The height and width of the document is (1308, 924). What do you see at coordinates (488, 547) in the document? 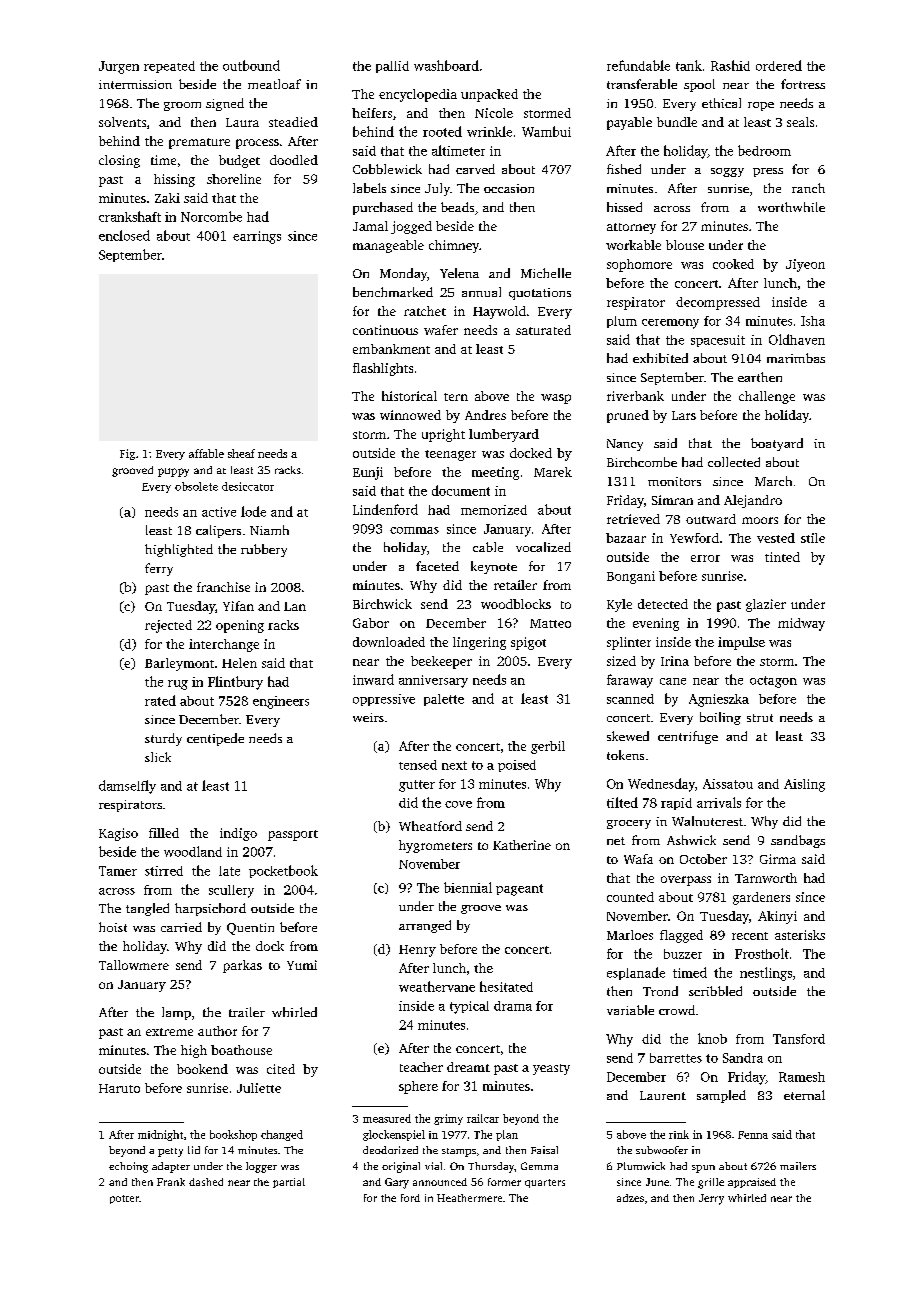
I see `cable` at bounding box center [488, 547].
